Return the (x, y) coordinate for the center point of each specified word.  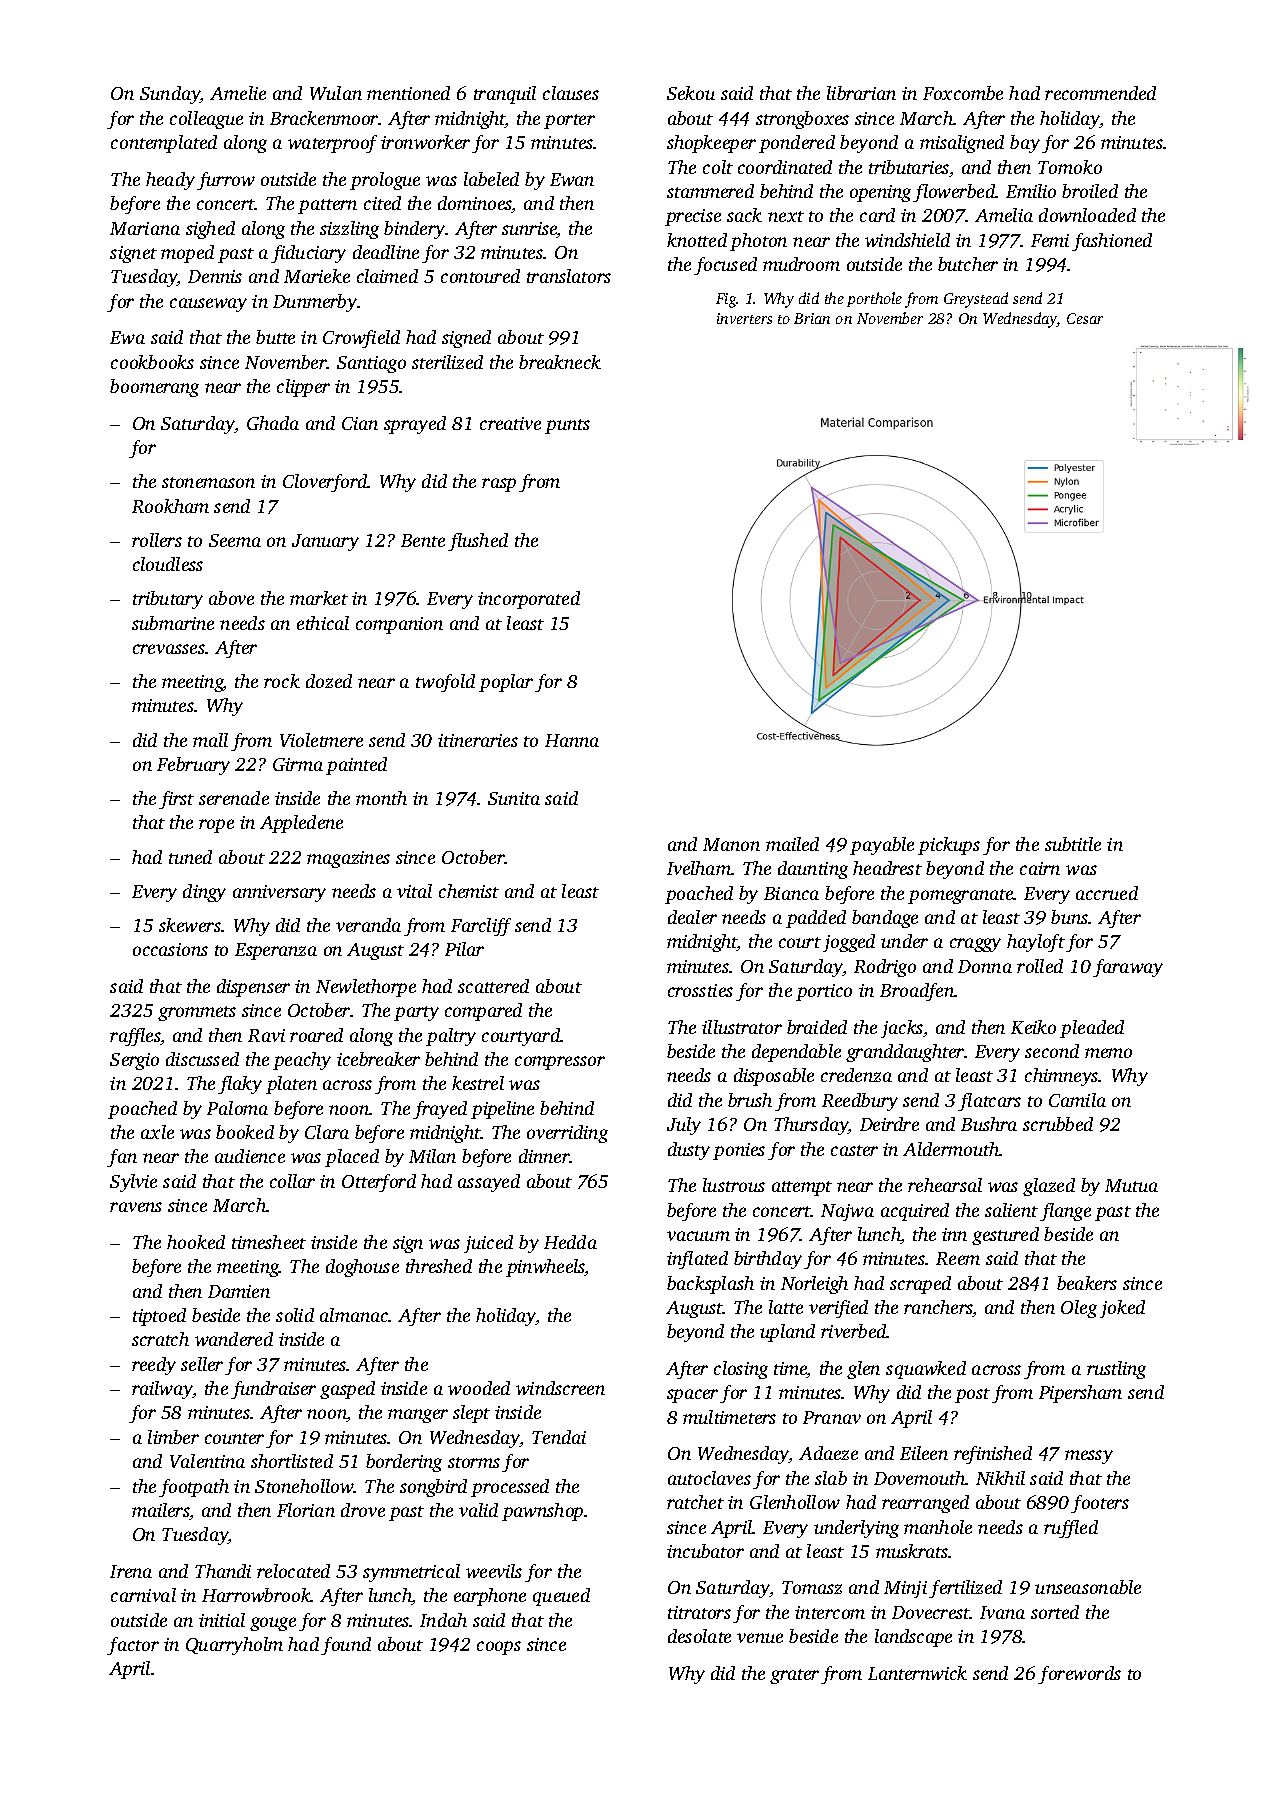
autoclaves (709, 1478)
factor (133, 1646)
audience (250, 1156)
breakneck (560, 362)
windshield (907, 240)
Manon (731, 844)
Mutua (1131, 1185)
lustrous (734, 1185)
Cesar (1085, 318)
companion (399, 625)
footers (1100, 1504)
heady (170, 181)
